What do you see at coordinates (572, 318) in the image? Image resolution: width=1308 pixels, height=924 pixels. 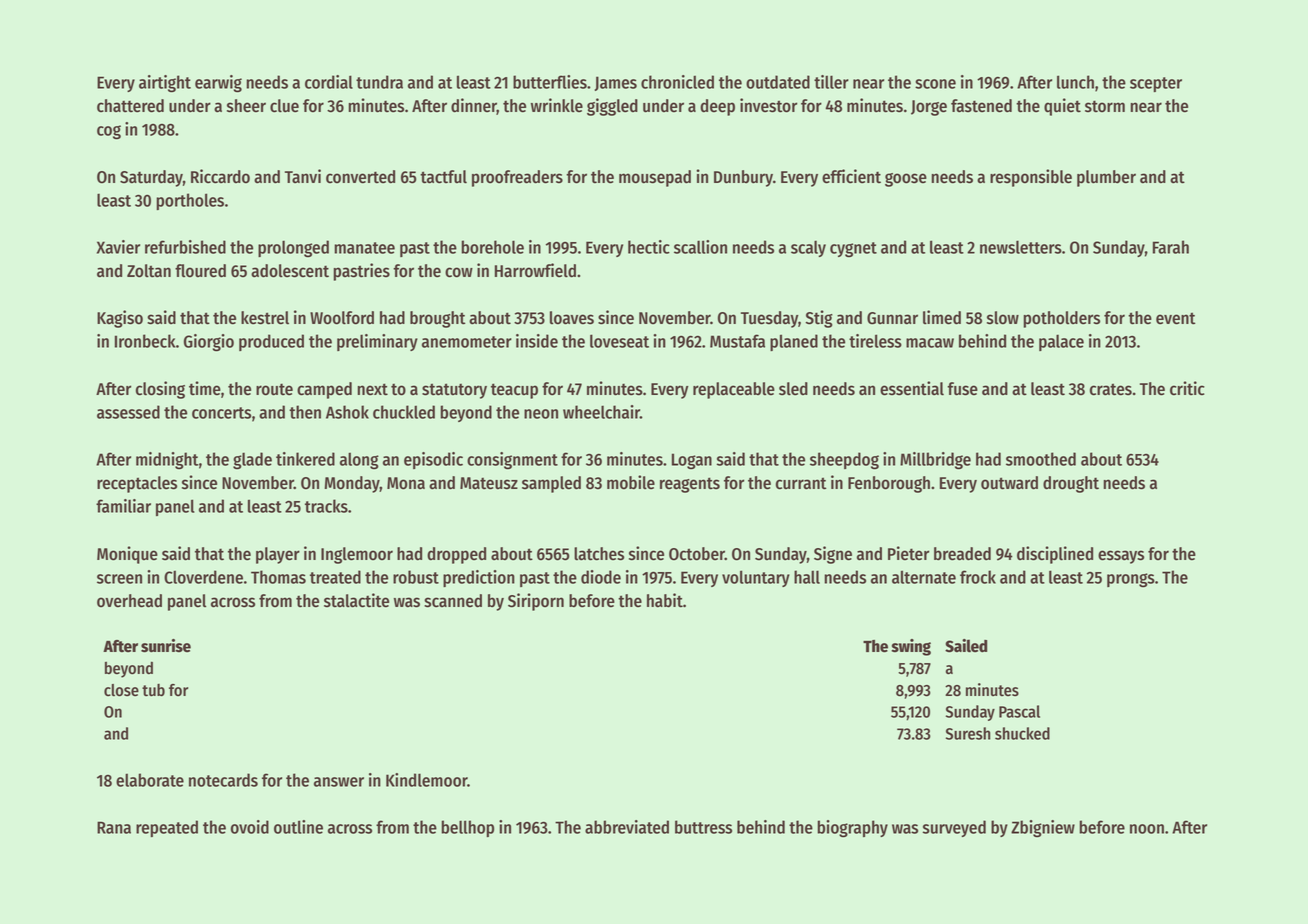 I see `loaves` at bounding box center [572, 318].
